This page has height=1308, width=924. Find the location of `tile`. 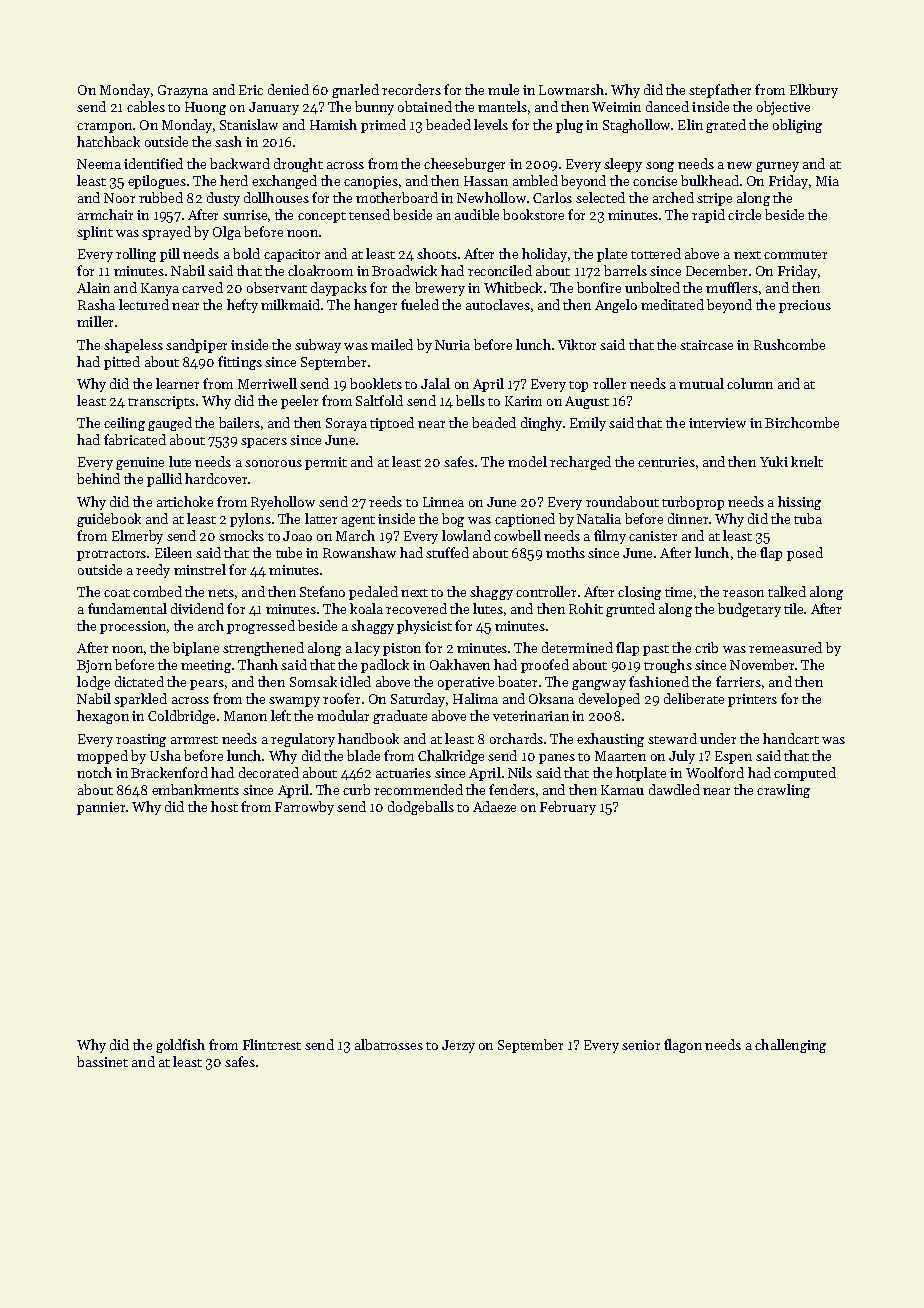

tile is located at coordinates (793, 608).
